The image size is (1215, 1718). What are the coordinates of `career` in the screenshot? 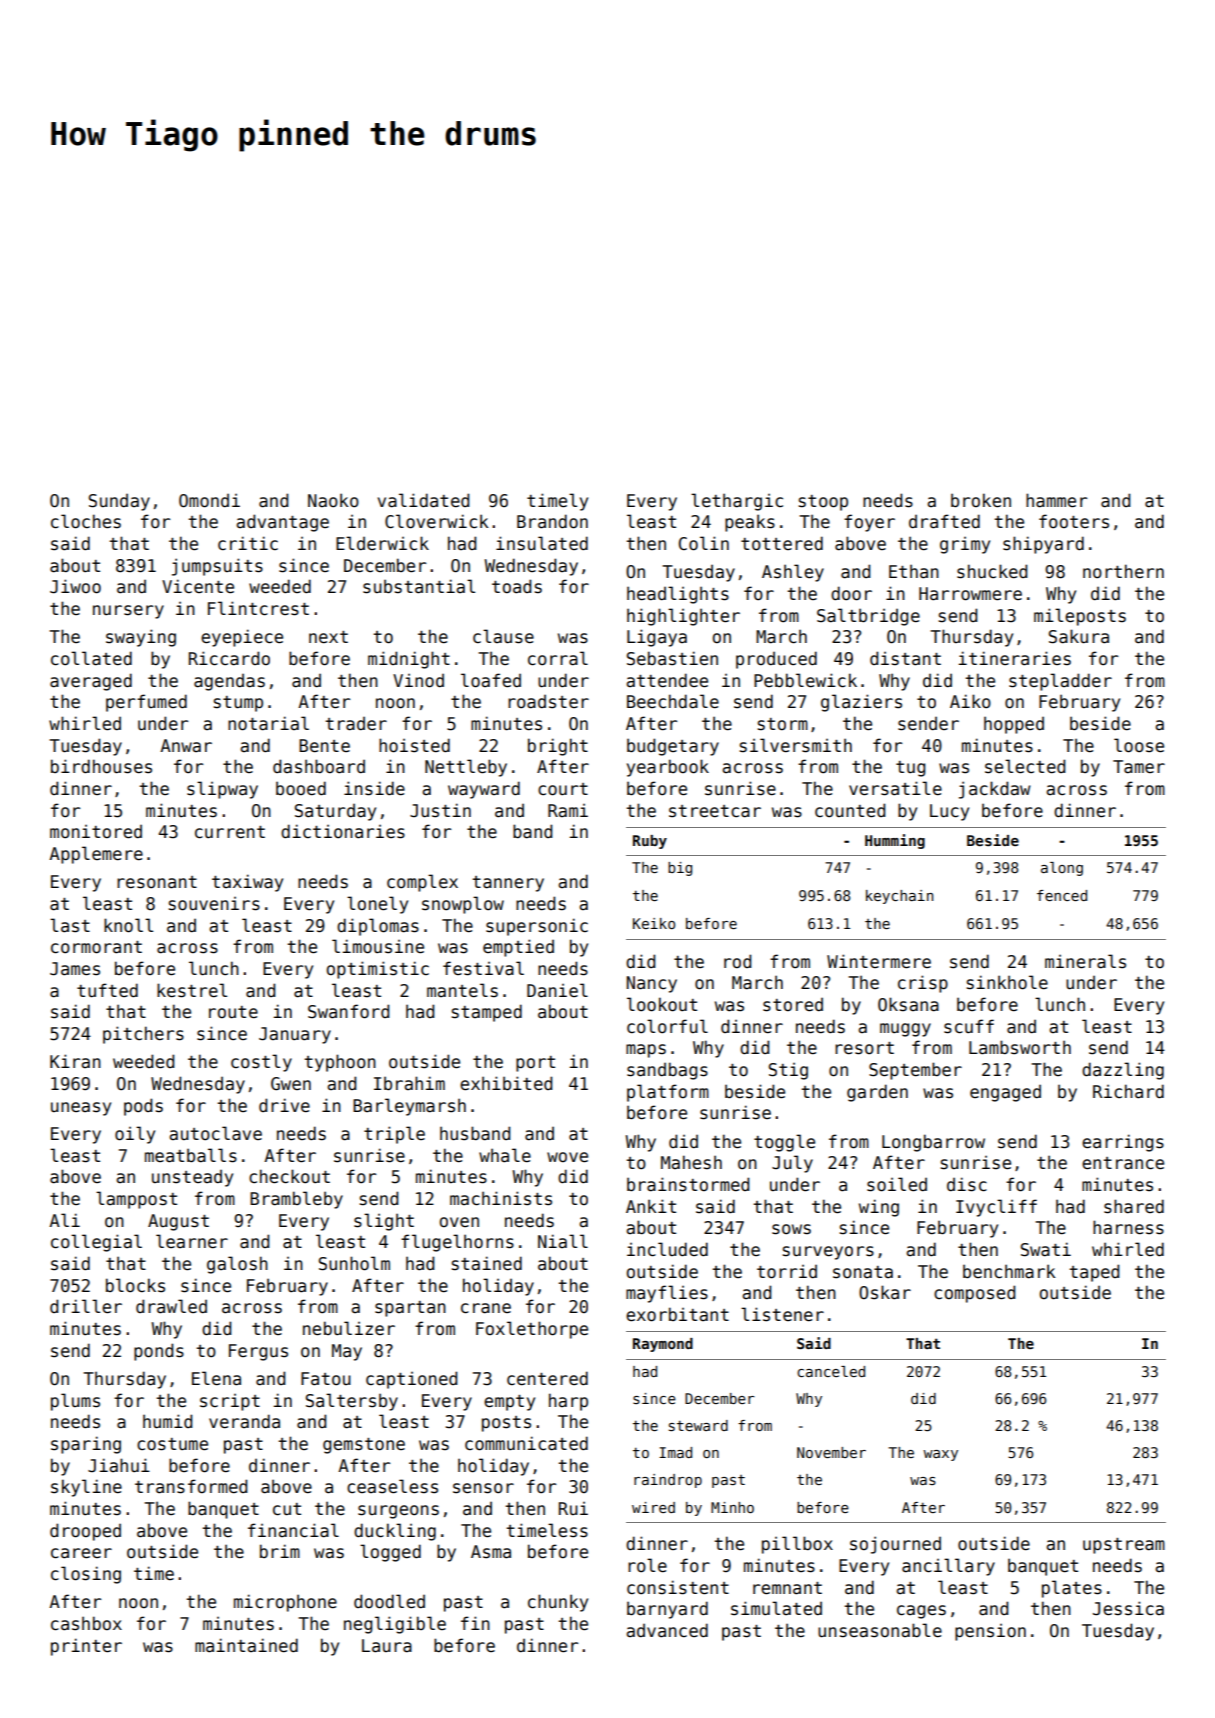 It's located at (81, 1553).
